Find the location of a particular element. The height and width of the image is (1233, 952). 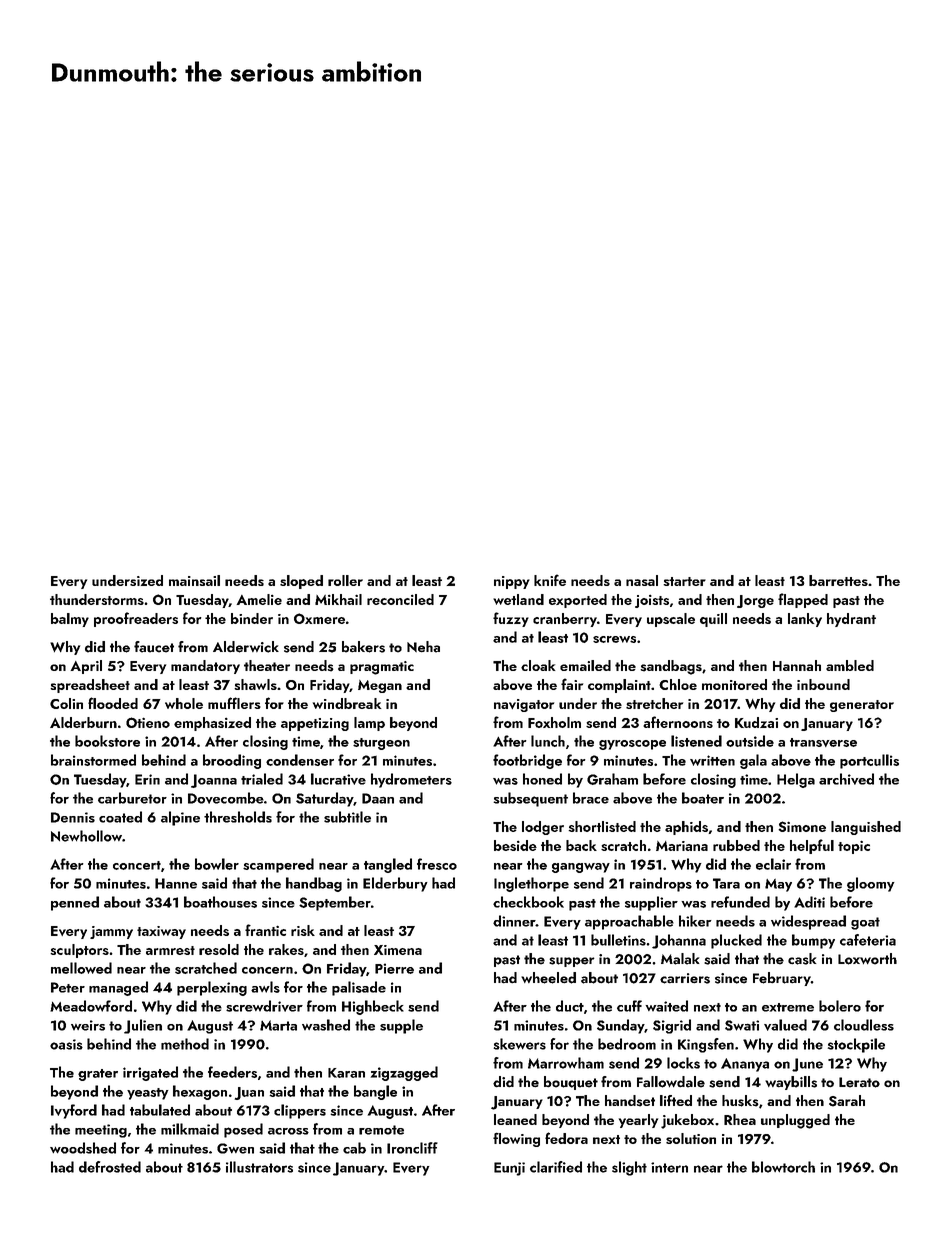

wetland is located at coordinates (518, 599).
